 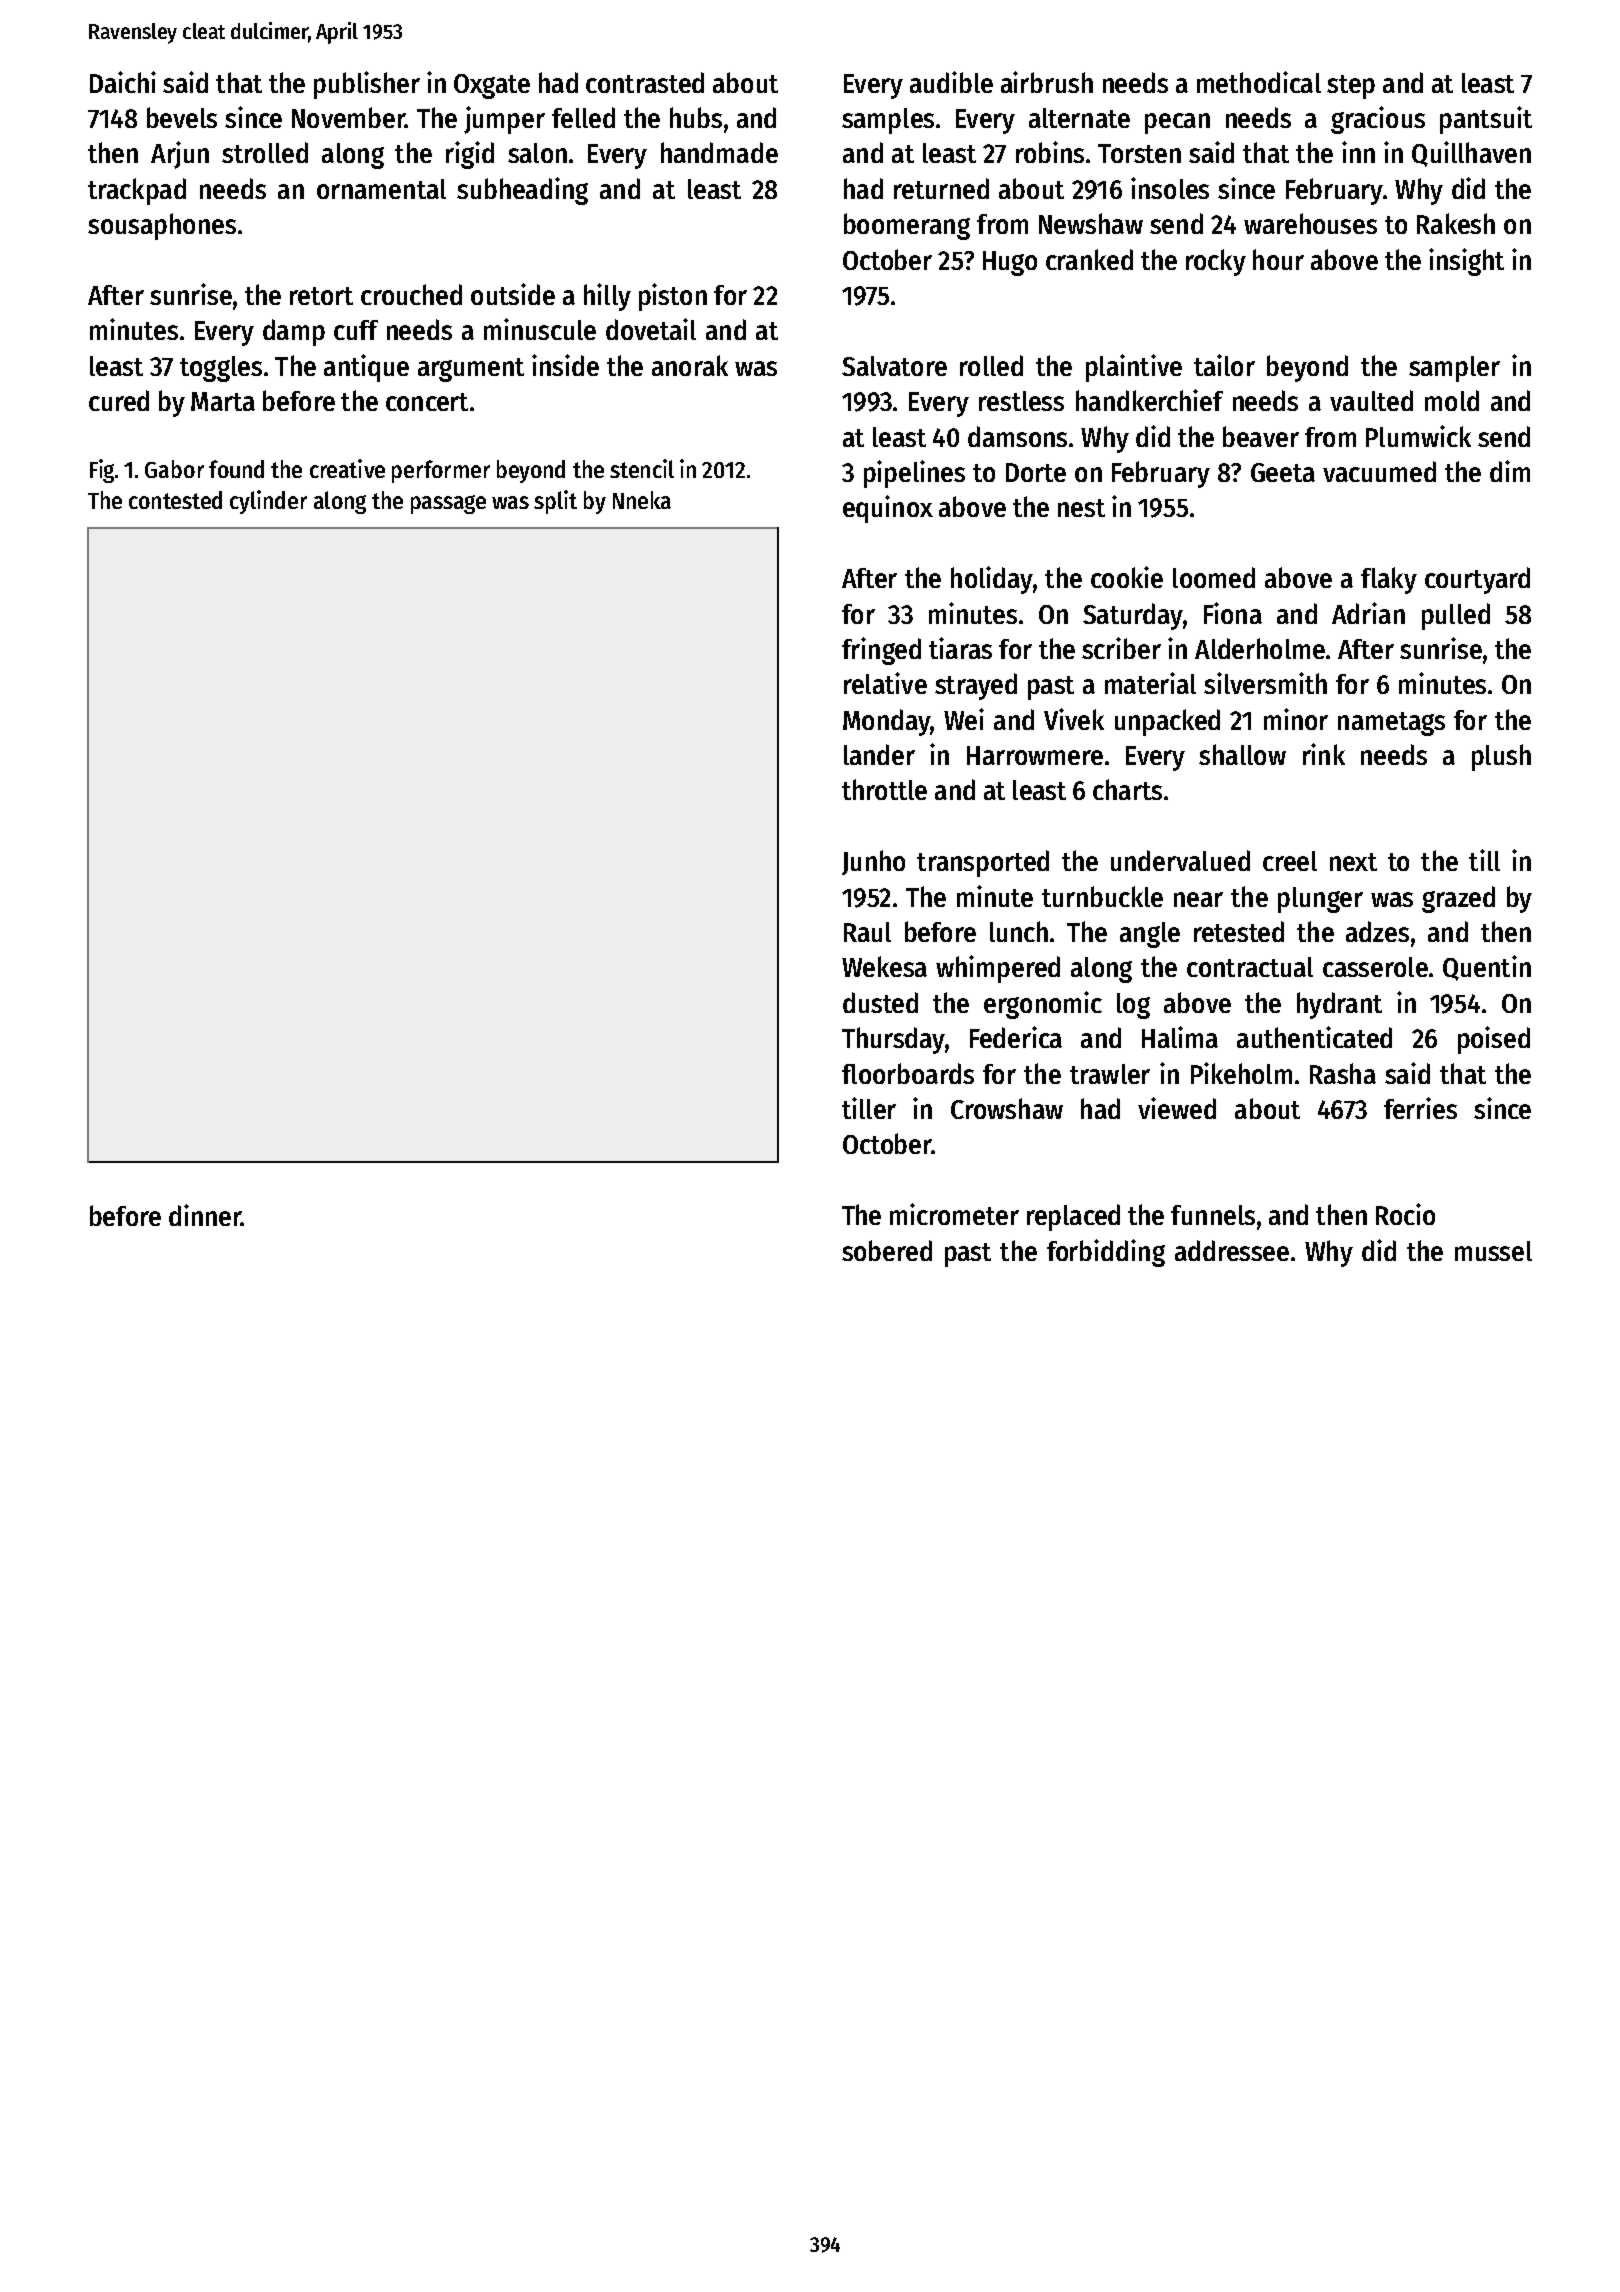 What do you see at coordinates (175, 500) in the screenshot?
I see `contested` at bounding box center [175, 500].
